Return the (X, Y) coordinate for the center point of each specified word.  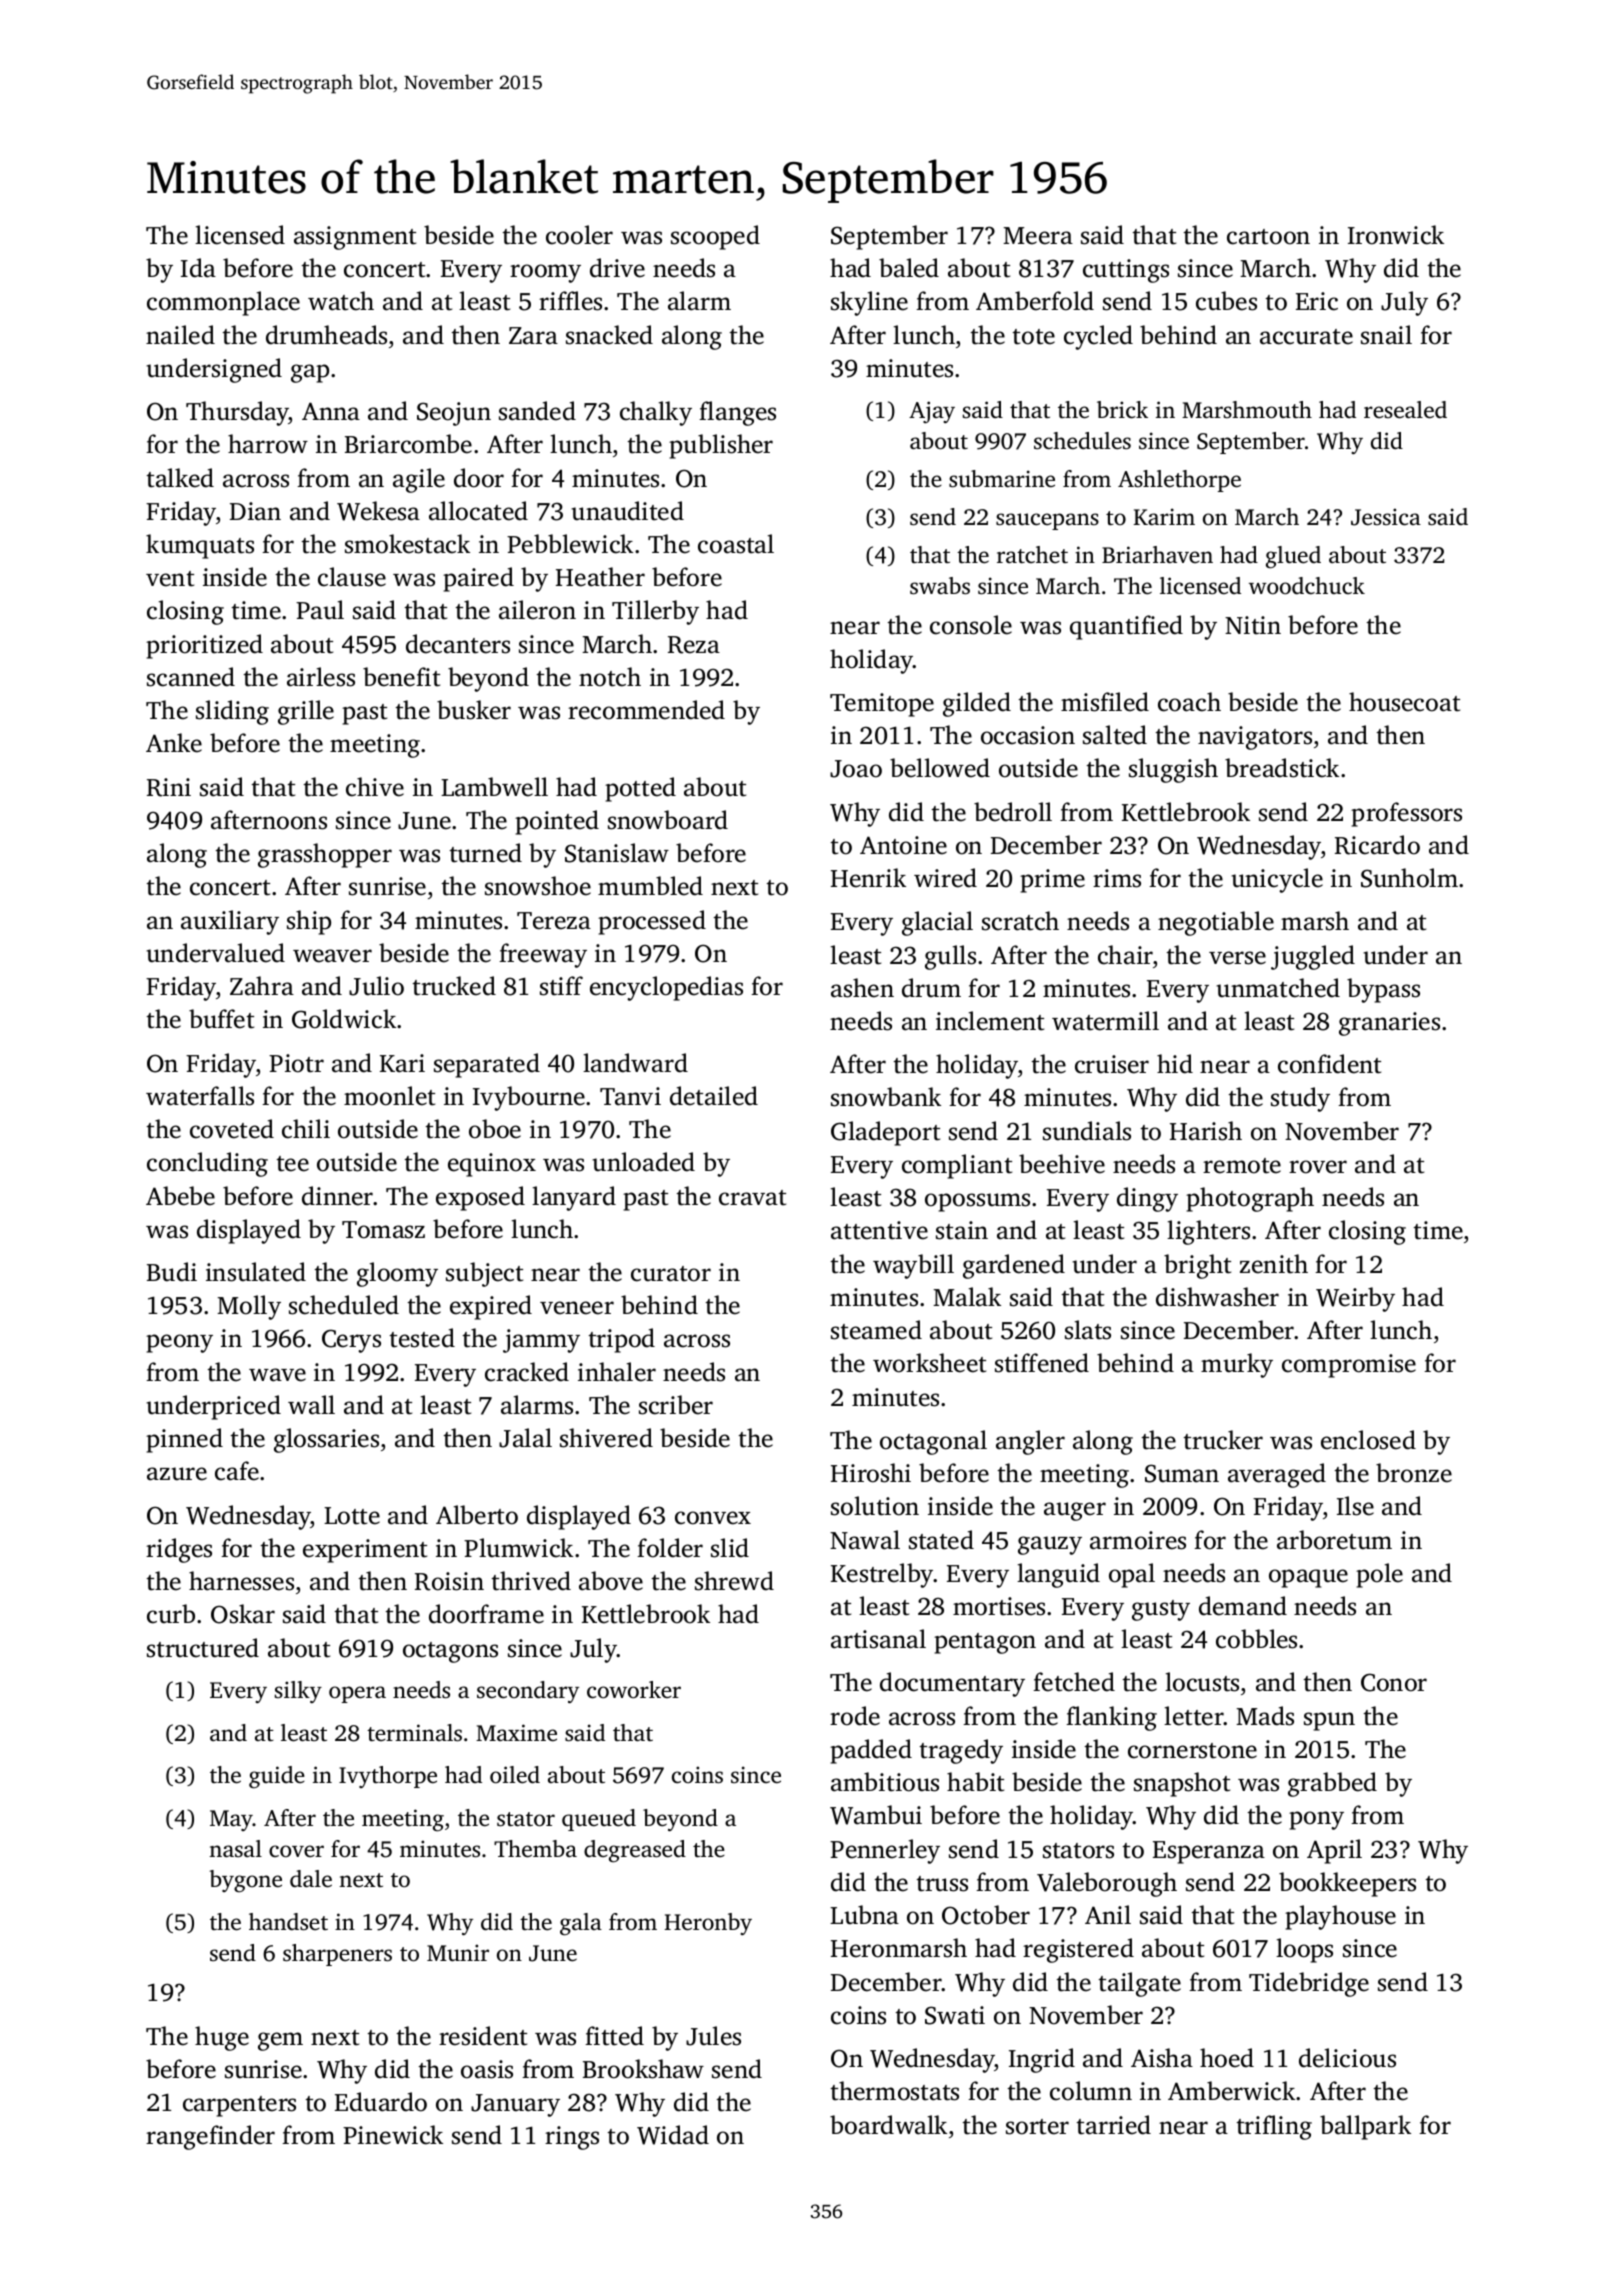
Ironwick (1396, 235)
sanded (537, 411)
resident (483, 2036)
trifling (1274, 2127)
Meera (1038, 236)
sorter (1037, 2127)
